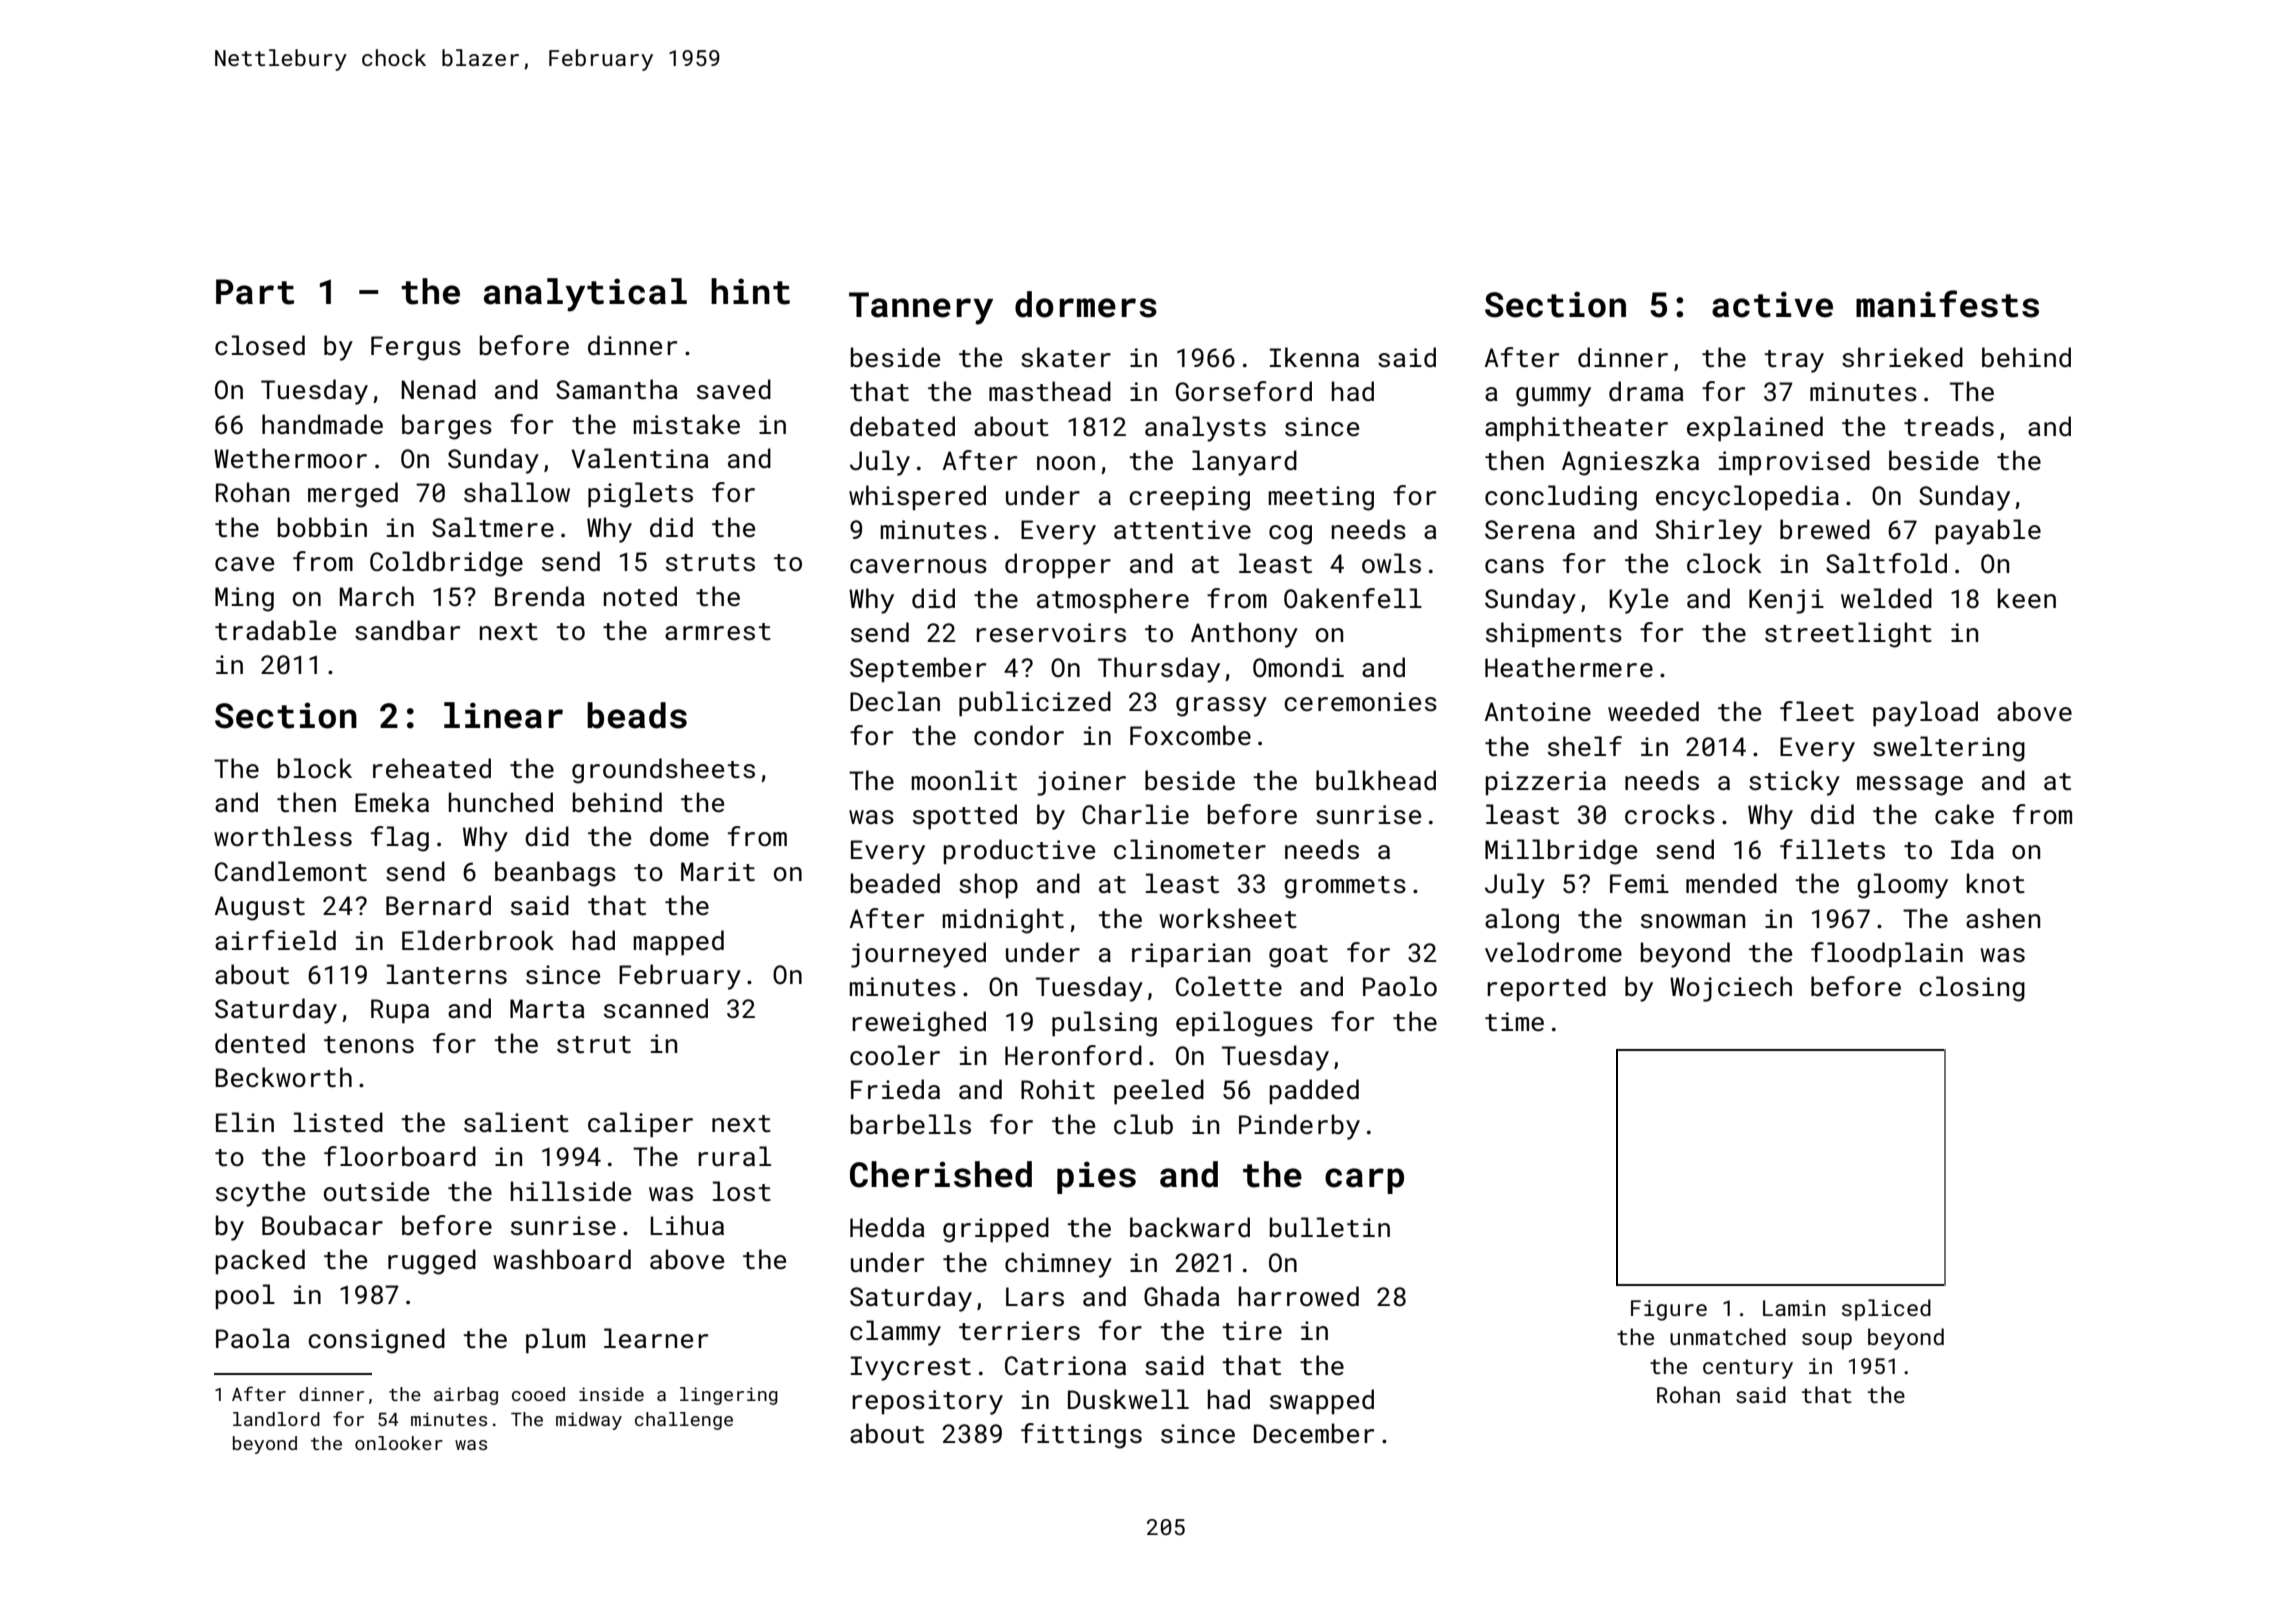 Image resolution: width=2292 pixels, height=1620 pixels. Describe the element at coordinates (1949, 749) in the page. I see `sweltering` at that location.
